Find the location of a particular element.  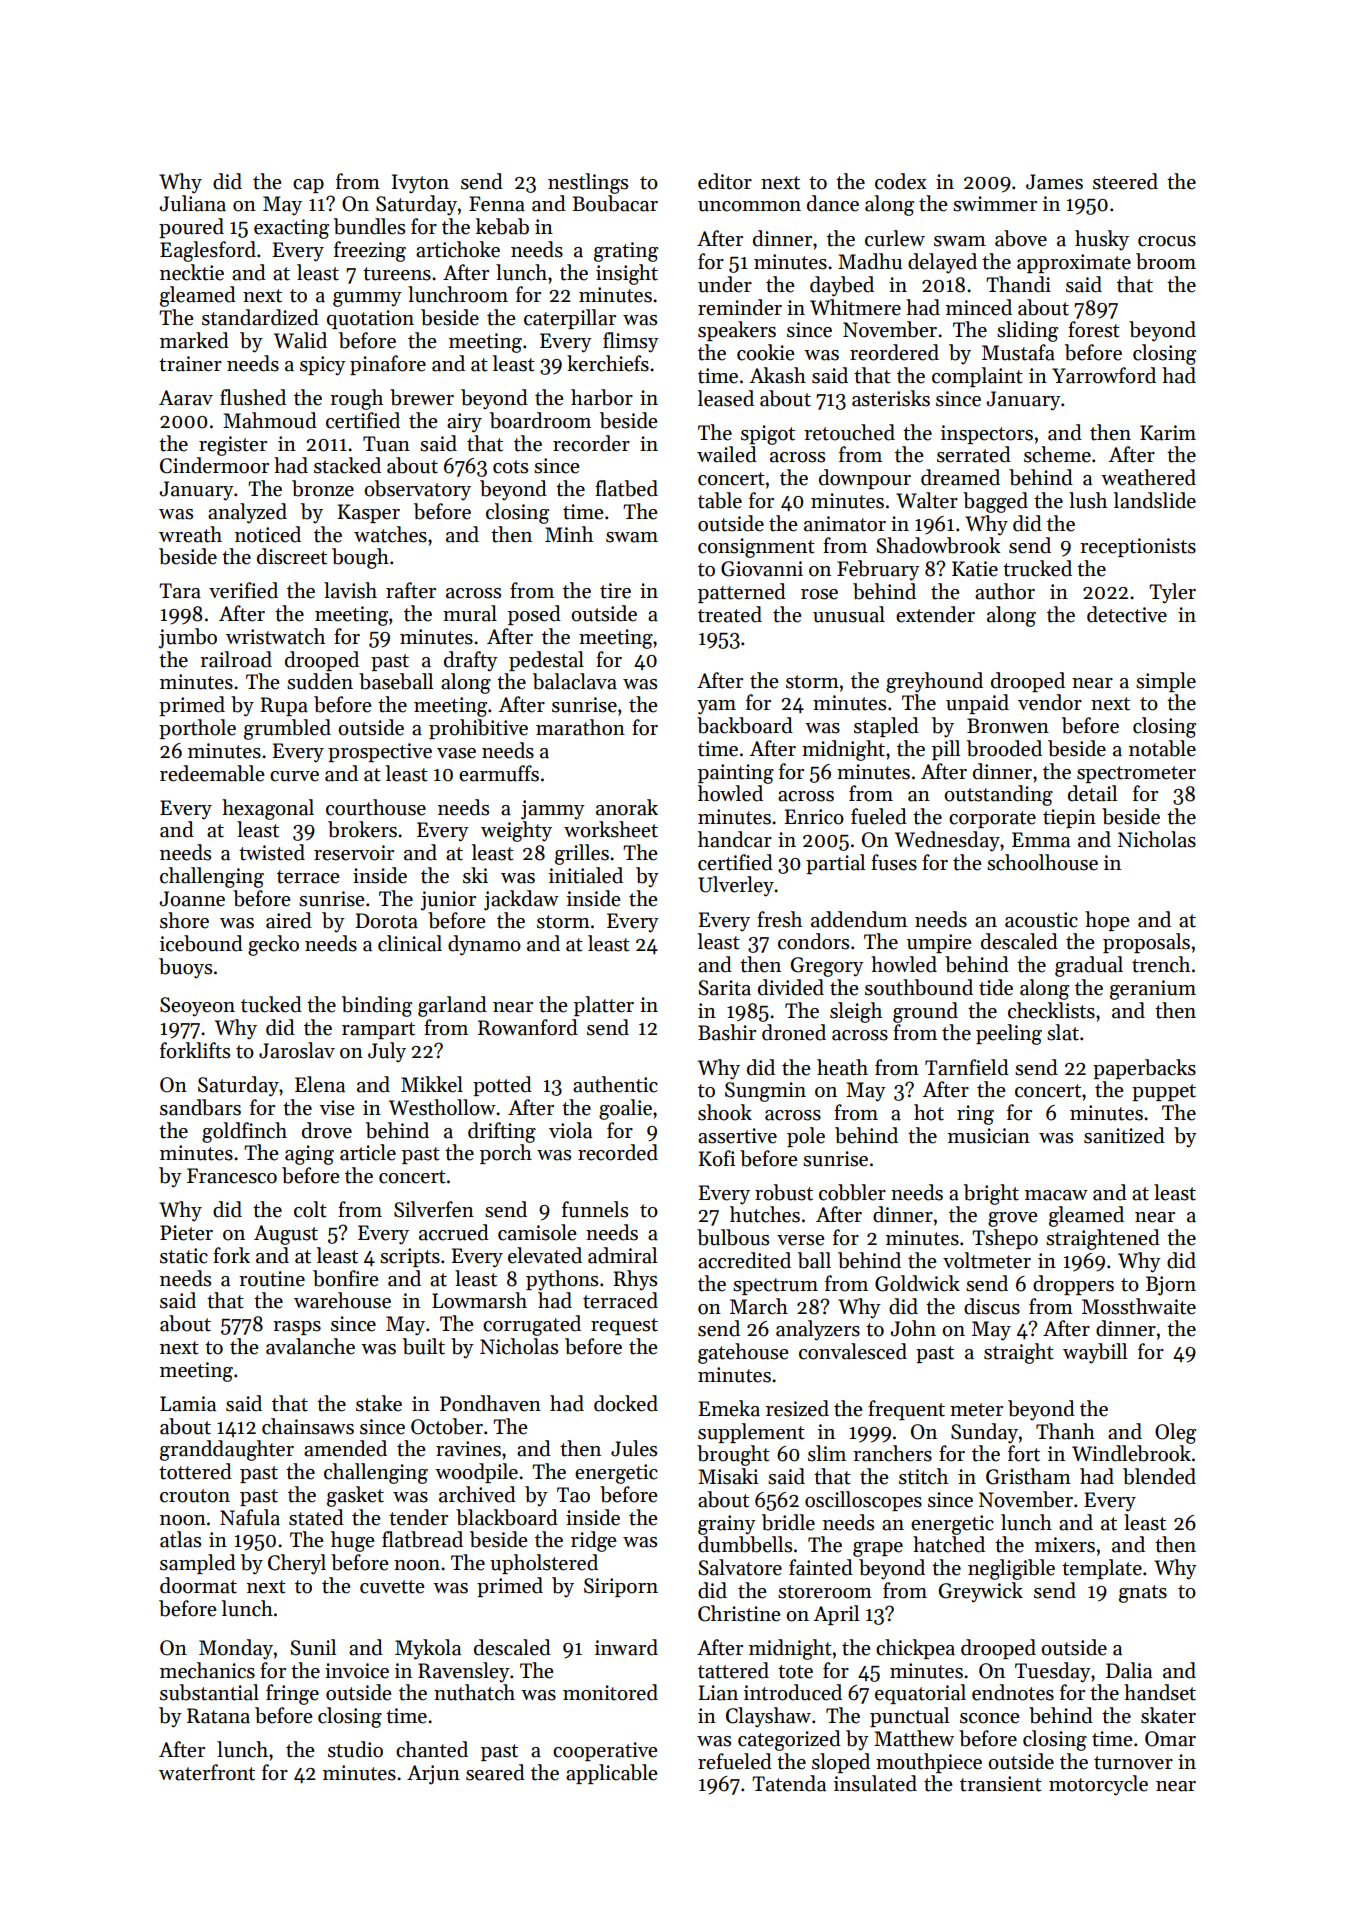

waterfront is located at coordinates (207, 1772).
